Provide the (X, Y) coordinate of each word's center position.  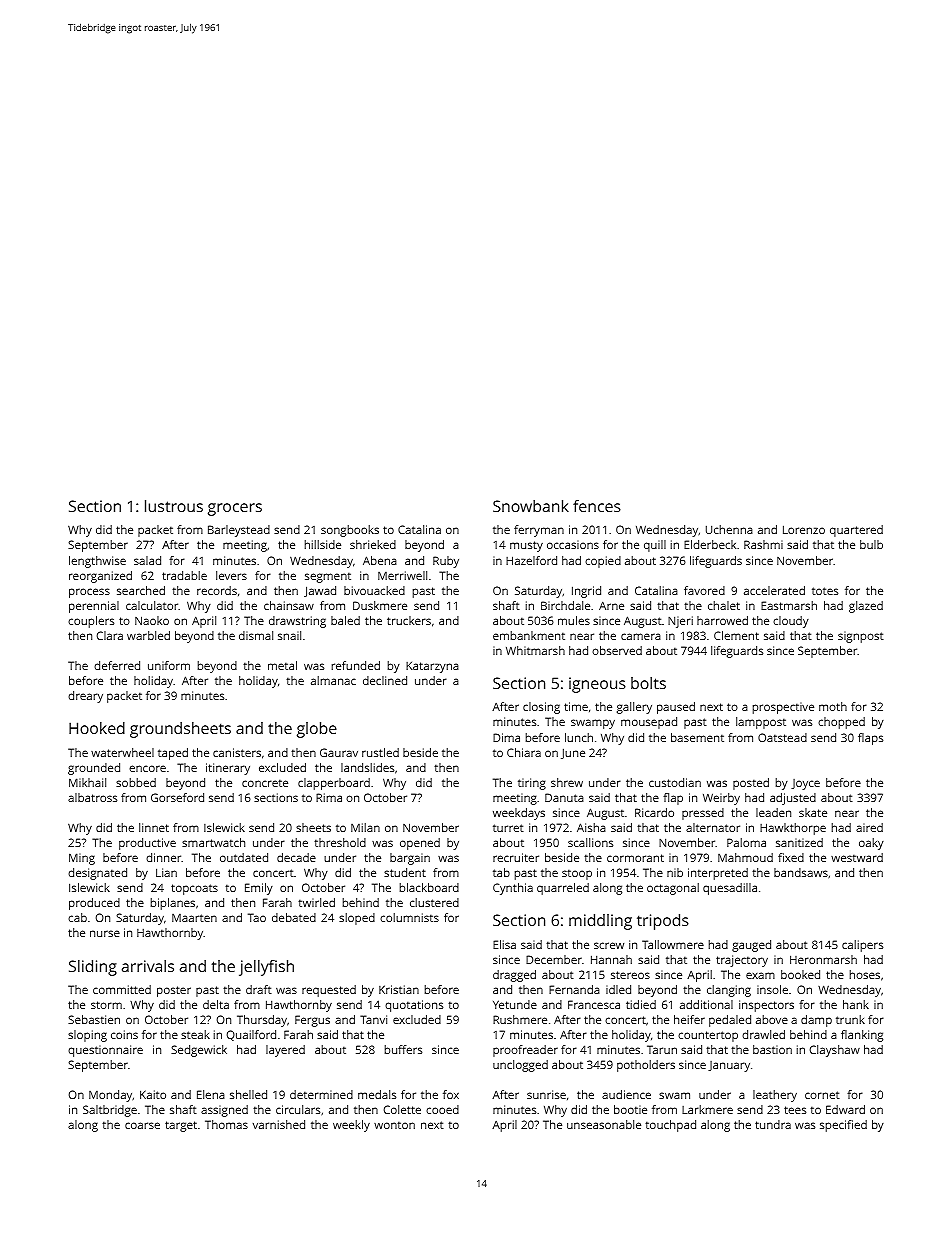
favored (704, 590)
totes (825, 591)
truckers (409, 620)
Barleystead (239, 531)
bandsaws (801, 872)
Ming (82, 859)
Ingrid (586, 592)
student (405, 872)
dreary (85, 697)
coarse (142, 1125)
